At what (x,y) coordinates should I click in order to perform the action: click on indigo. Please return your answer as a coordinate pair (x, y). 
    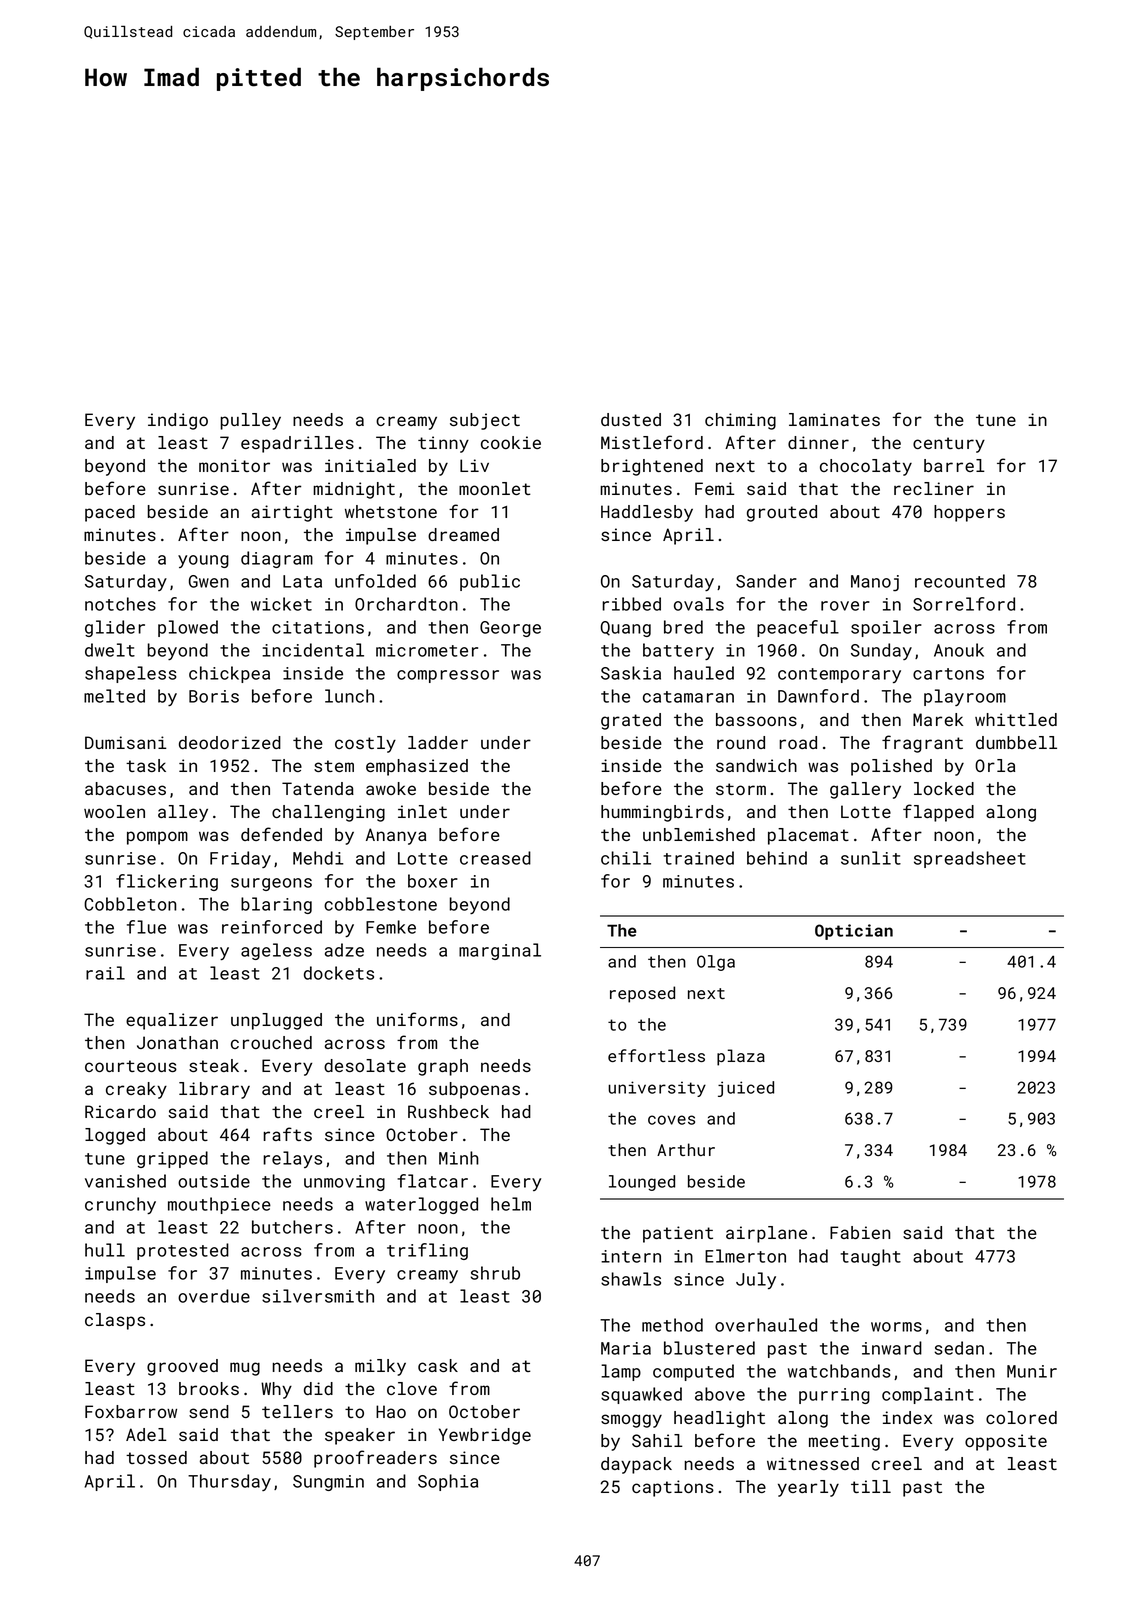
    Looking at the image, I should click on (178, 421).
